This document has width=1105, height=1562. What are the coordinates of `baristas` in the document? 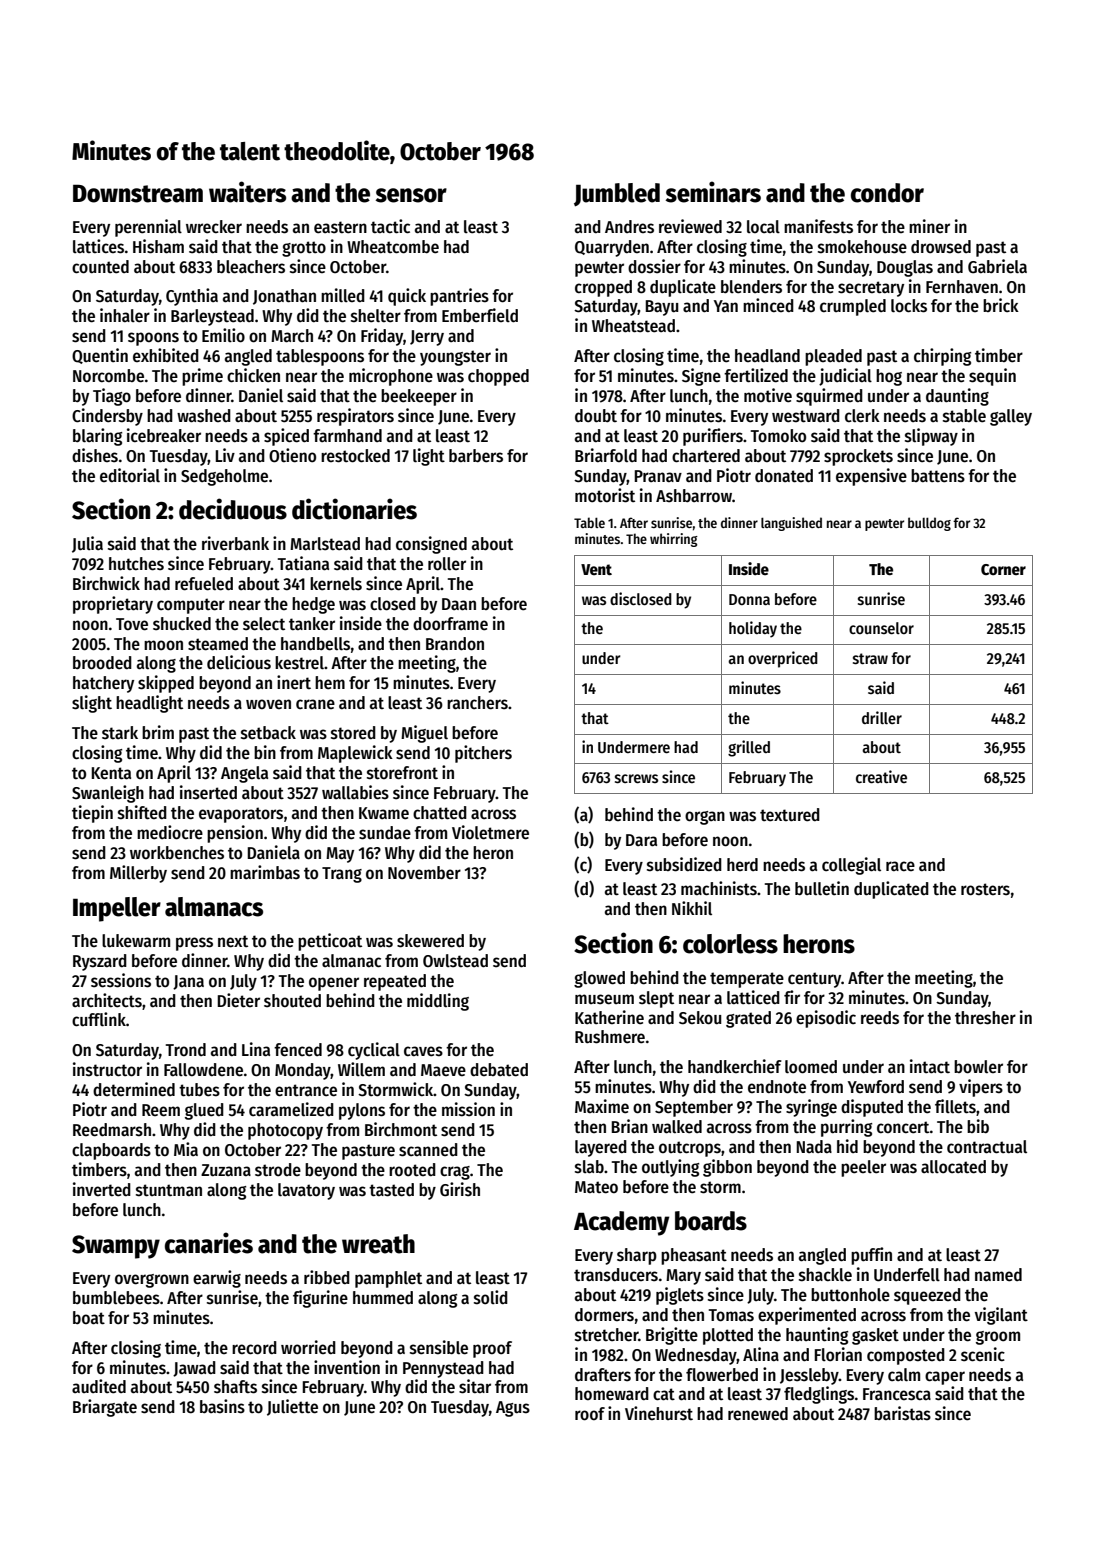 It's located at (902, 1413).
